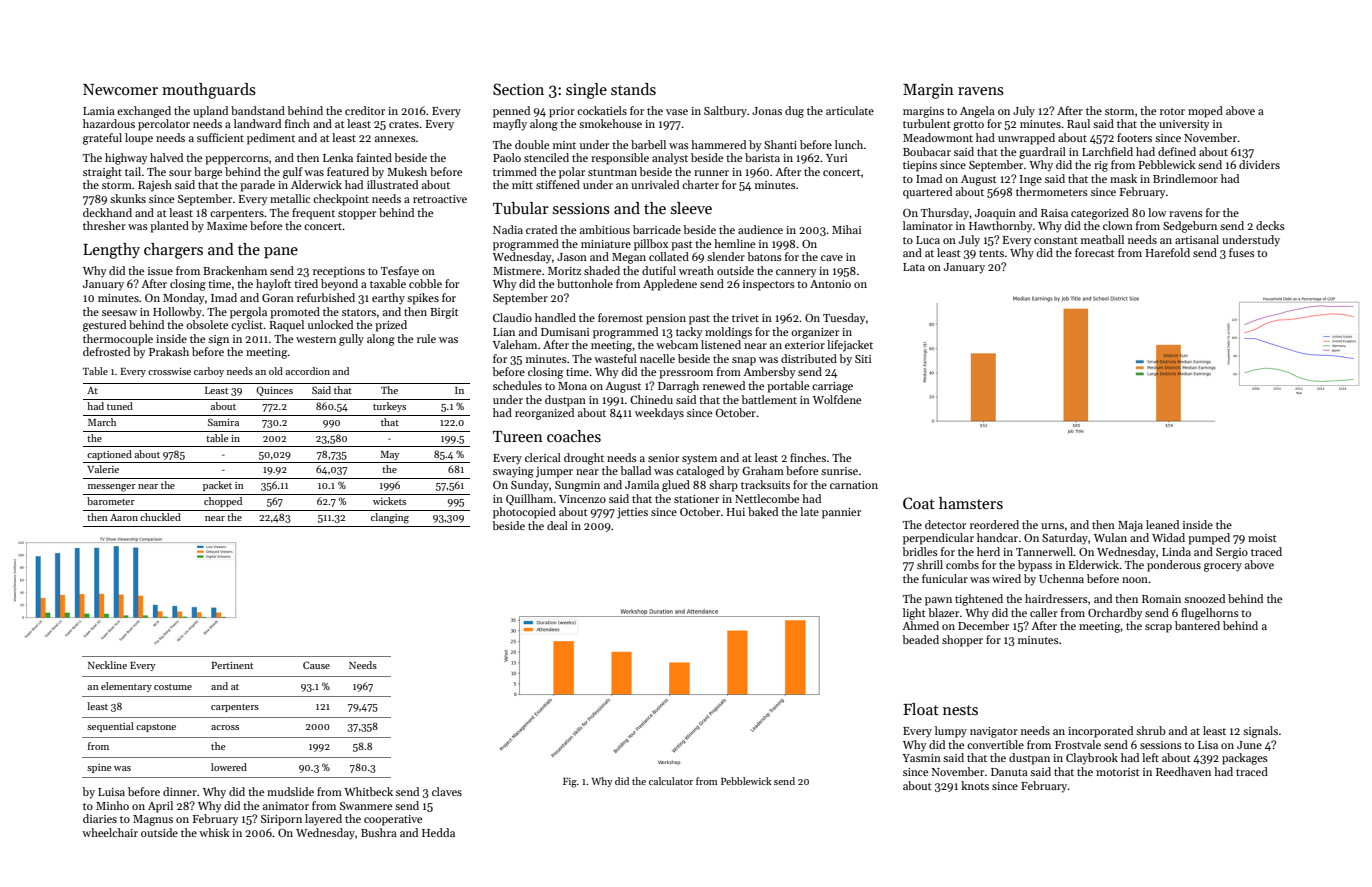  What do you see at coordinates (1162, 524) in the document?
I see `leaned` at bounding box center [1162, 524].
